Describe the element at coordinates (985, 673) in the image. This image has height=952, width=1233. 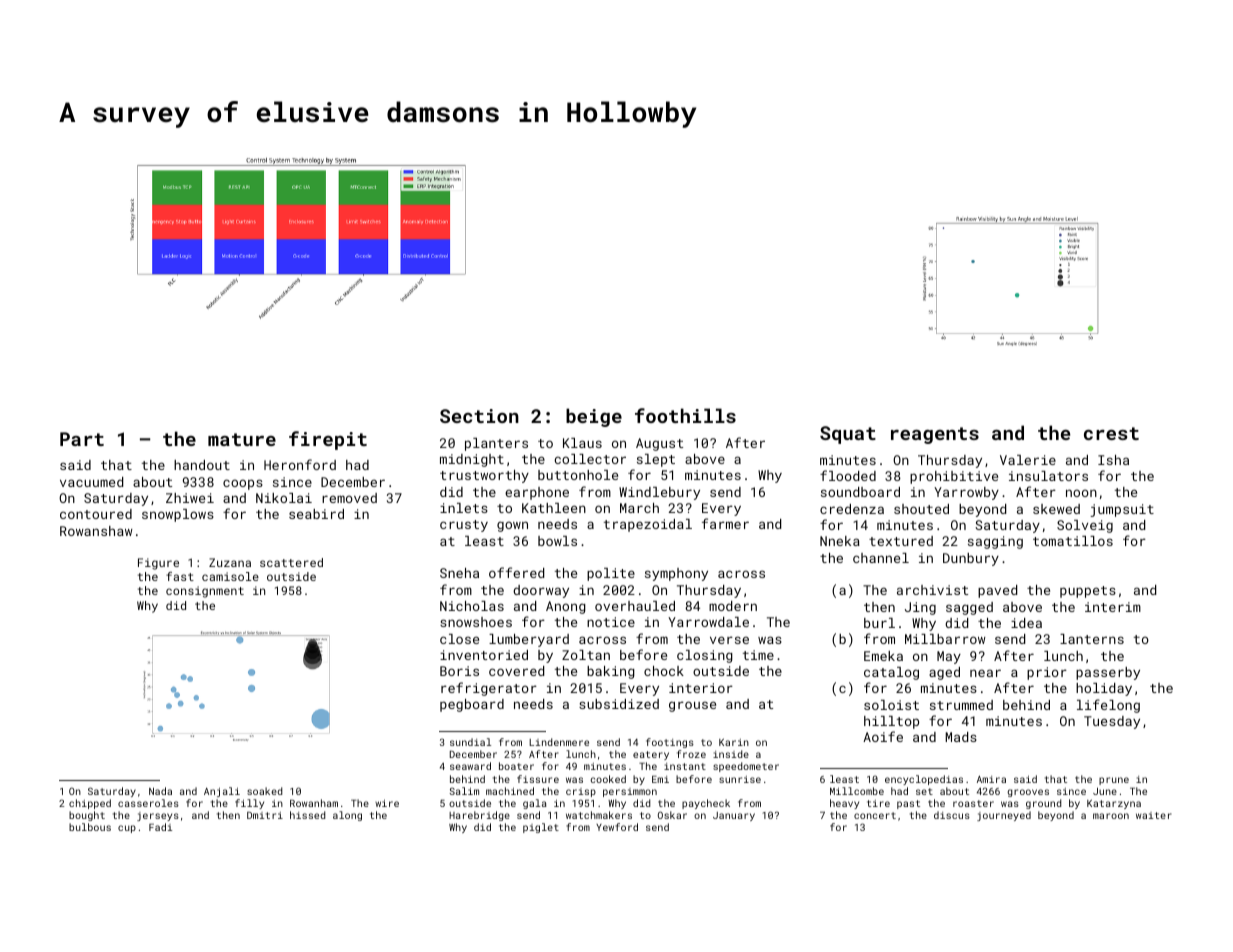
I see `near` at that location.
